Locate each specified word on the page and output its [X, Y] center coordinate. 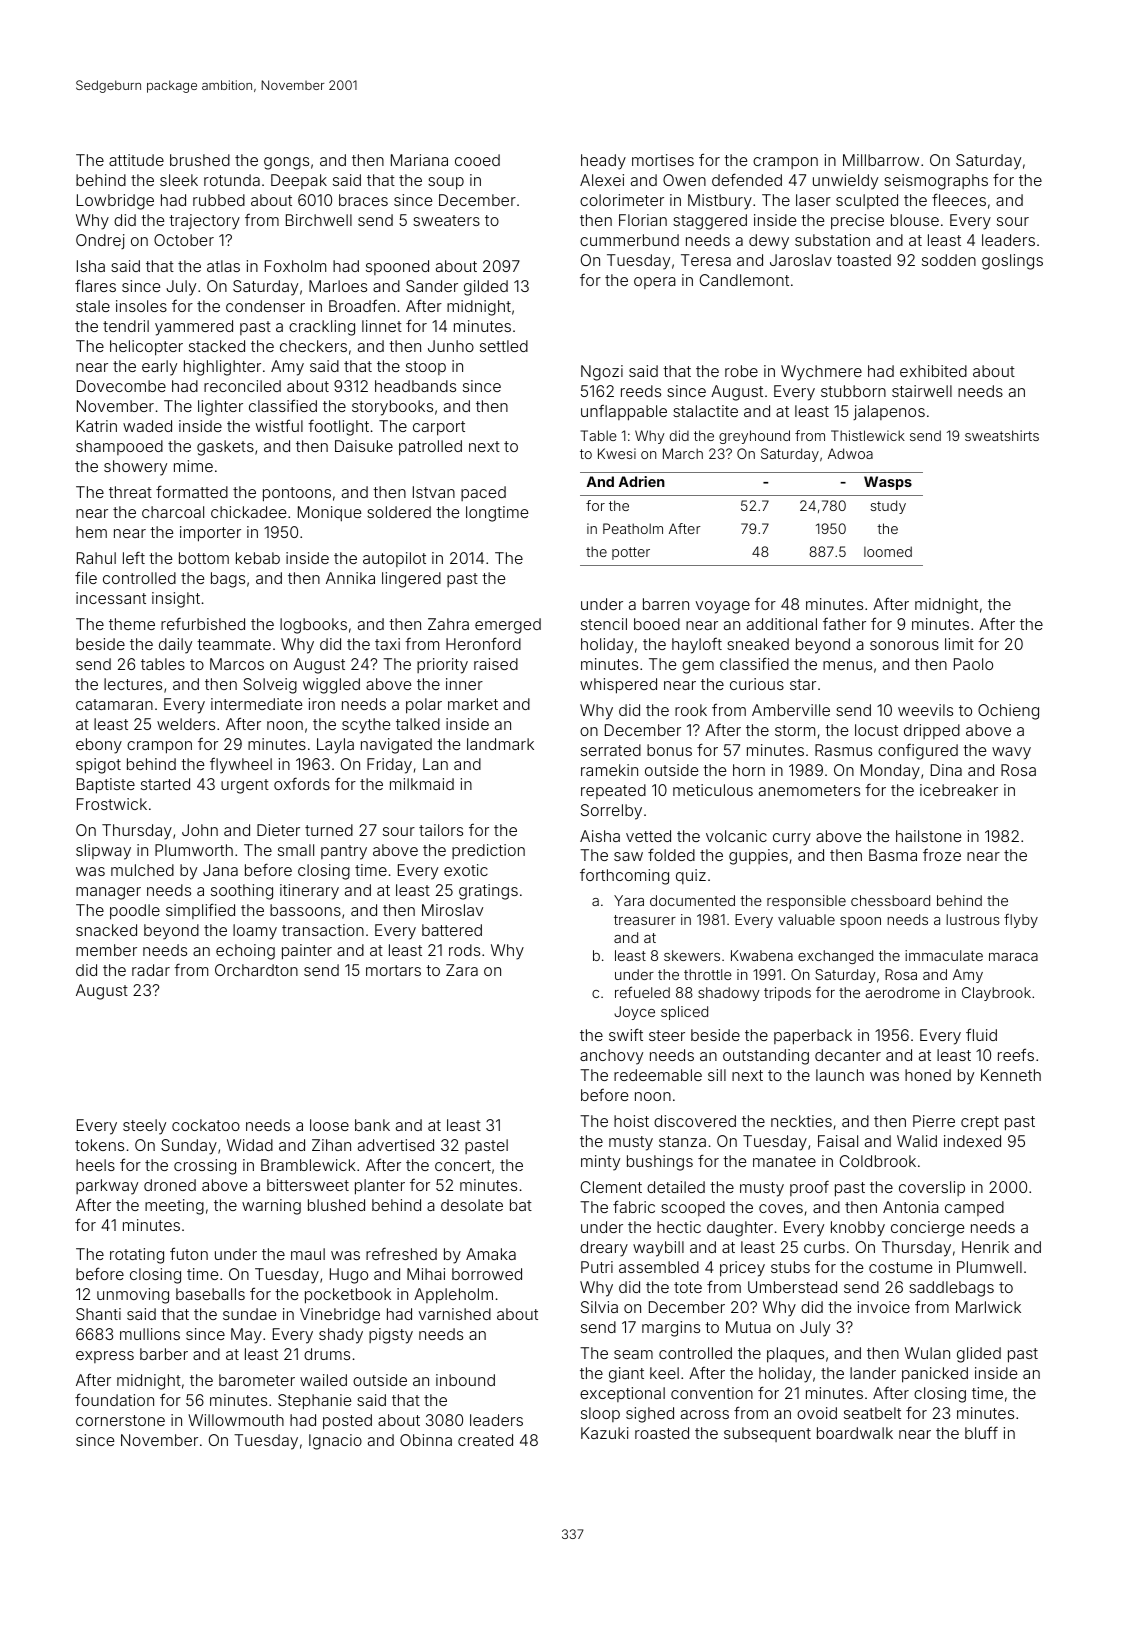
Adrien [642, 481]
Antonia [911, 1207]
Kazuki [605, 1433]
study [888, 507]
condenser [265, 306]
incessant [111, 598]
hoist [631, 1121]
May [246, 1336]
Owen [684, 180]
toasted [864, 260]
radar [151, 970]
